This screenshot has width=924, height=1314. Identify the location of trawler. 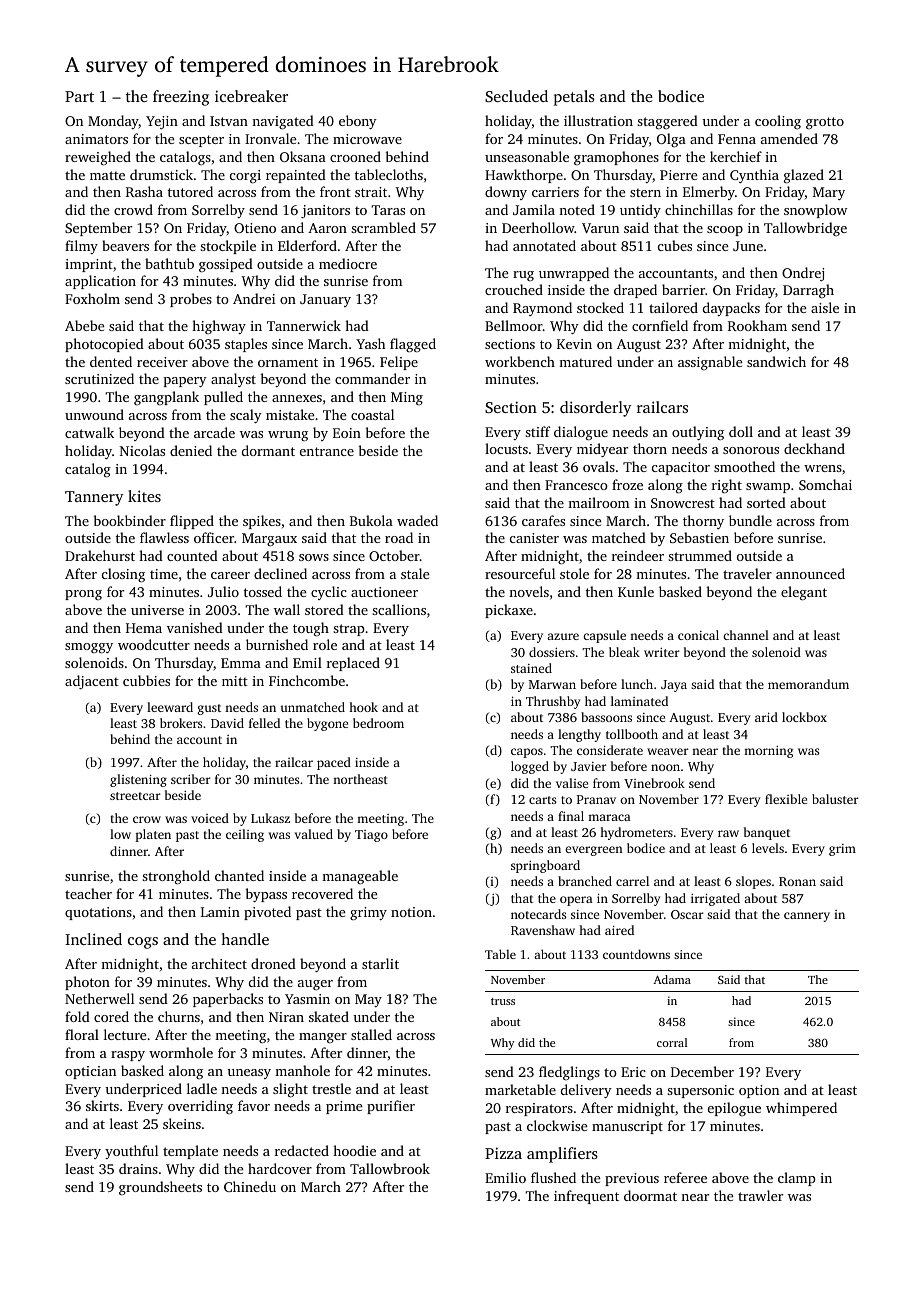
(760, 1195).
